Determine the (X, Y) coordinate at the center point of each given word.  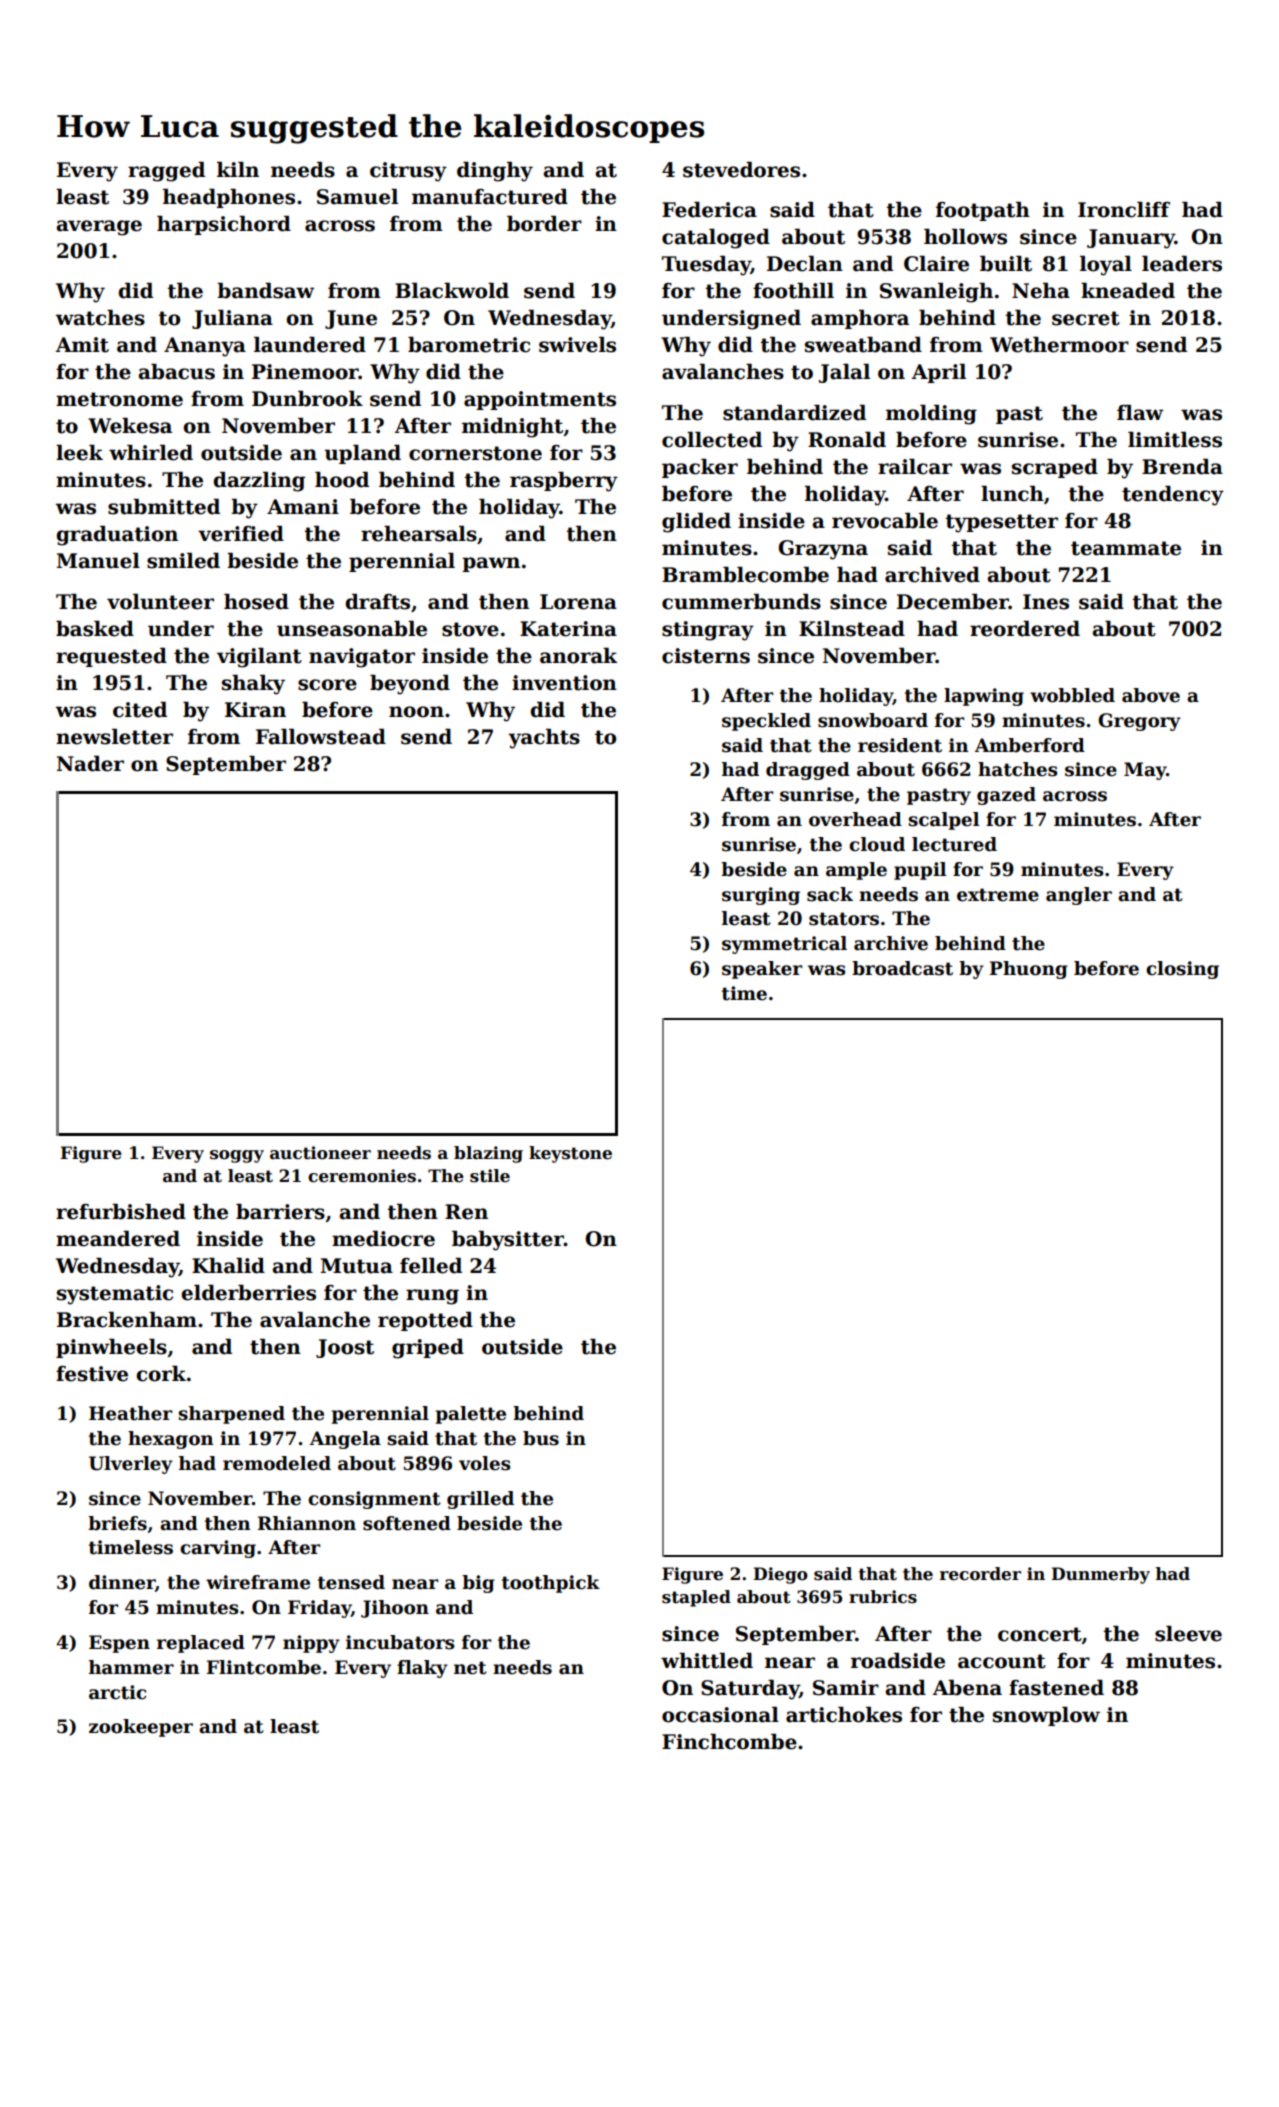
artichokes (844, 1715)
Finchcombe (729, 1742)
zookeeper (141, 1728)
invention (564, 683)
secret (1086, 318)
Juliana (232, 319)
